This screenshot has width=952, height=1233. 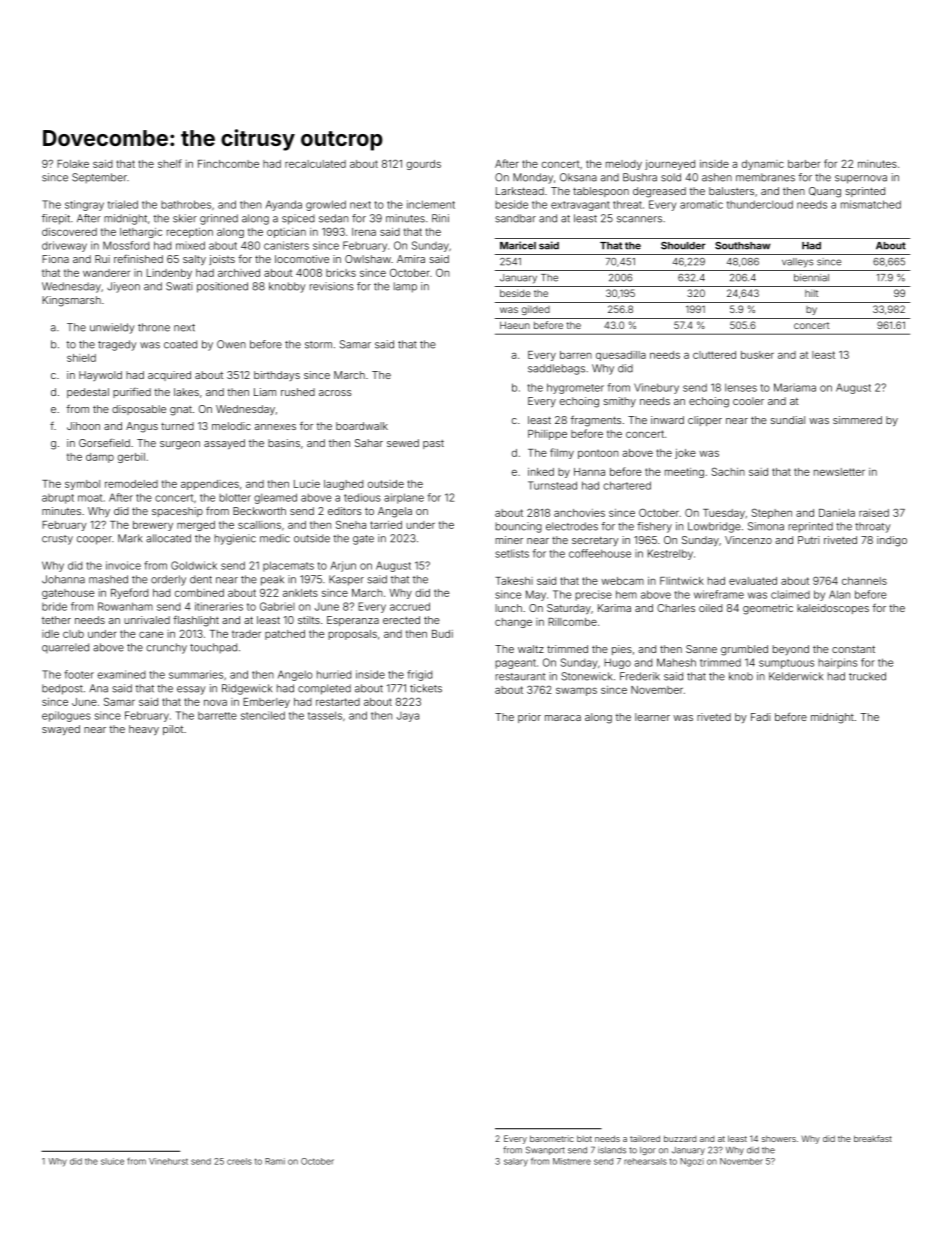 What do you see at coordinates (552, 1138) in the screenshot?
I see `barometric` at bounding box center [552, 1138].
